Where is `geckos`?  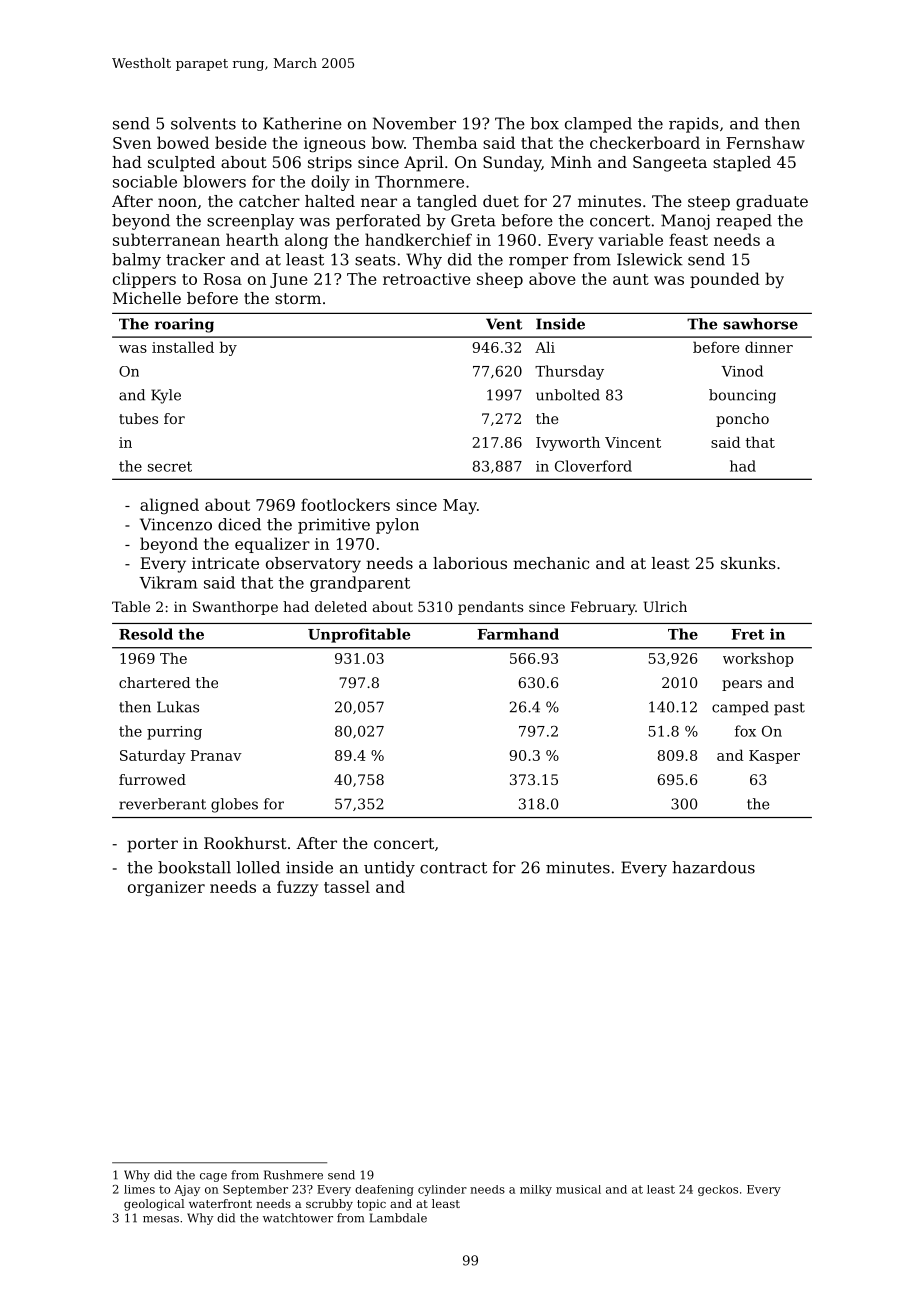
geckos is located at coordinates (718, 1190).
